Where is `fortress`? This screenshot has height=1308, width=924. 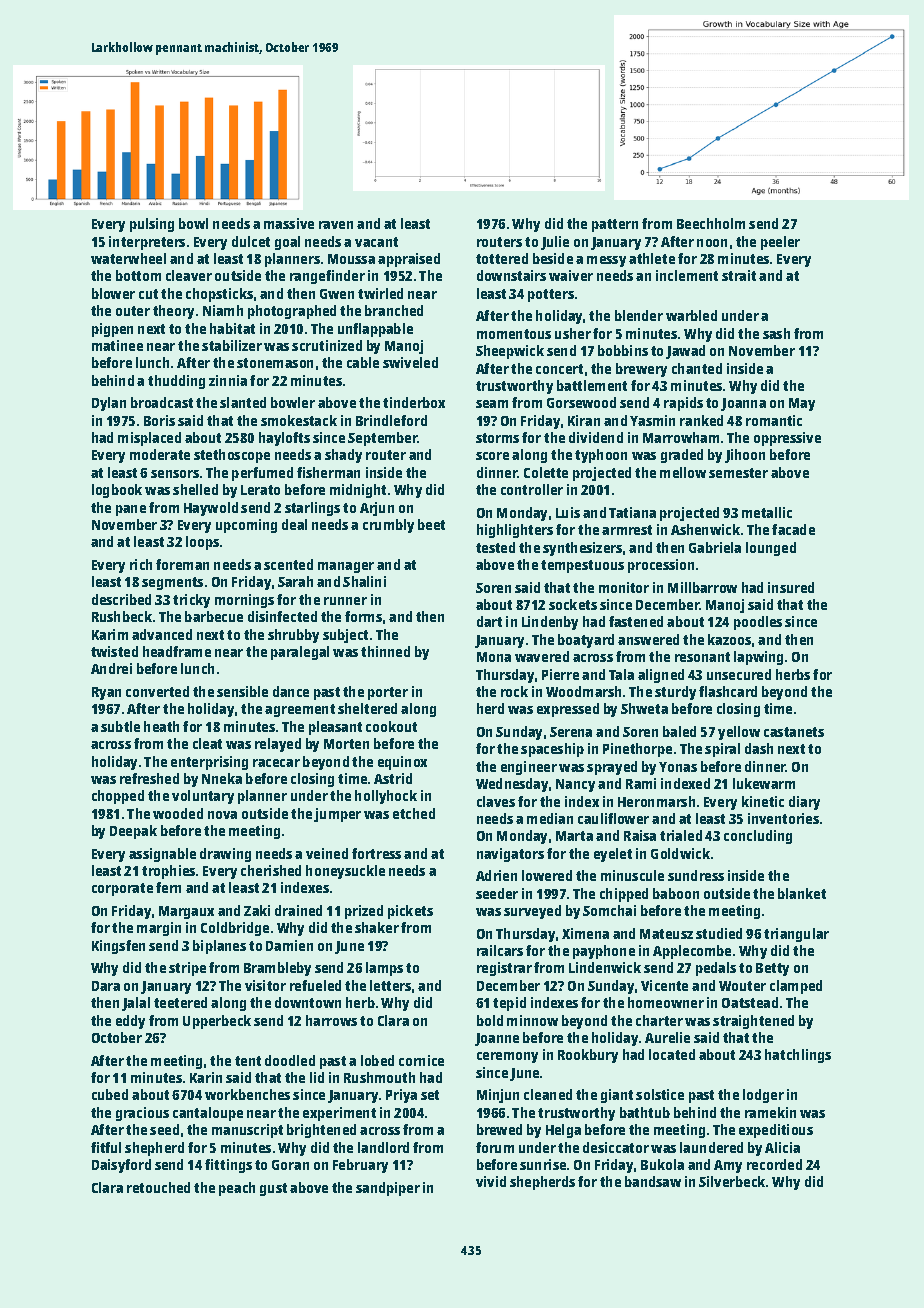
fortress is located at coordinates (376, 853).
